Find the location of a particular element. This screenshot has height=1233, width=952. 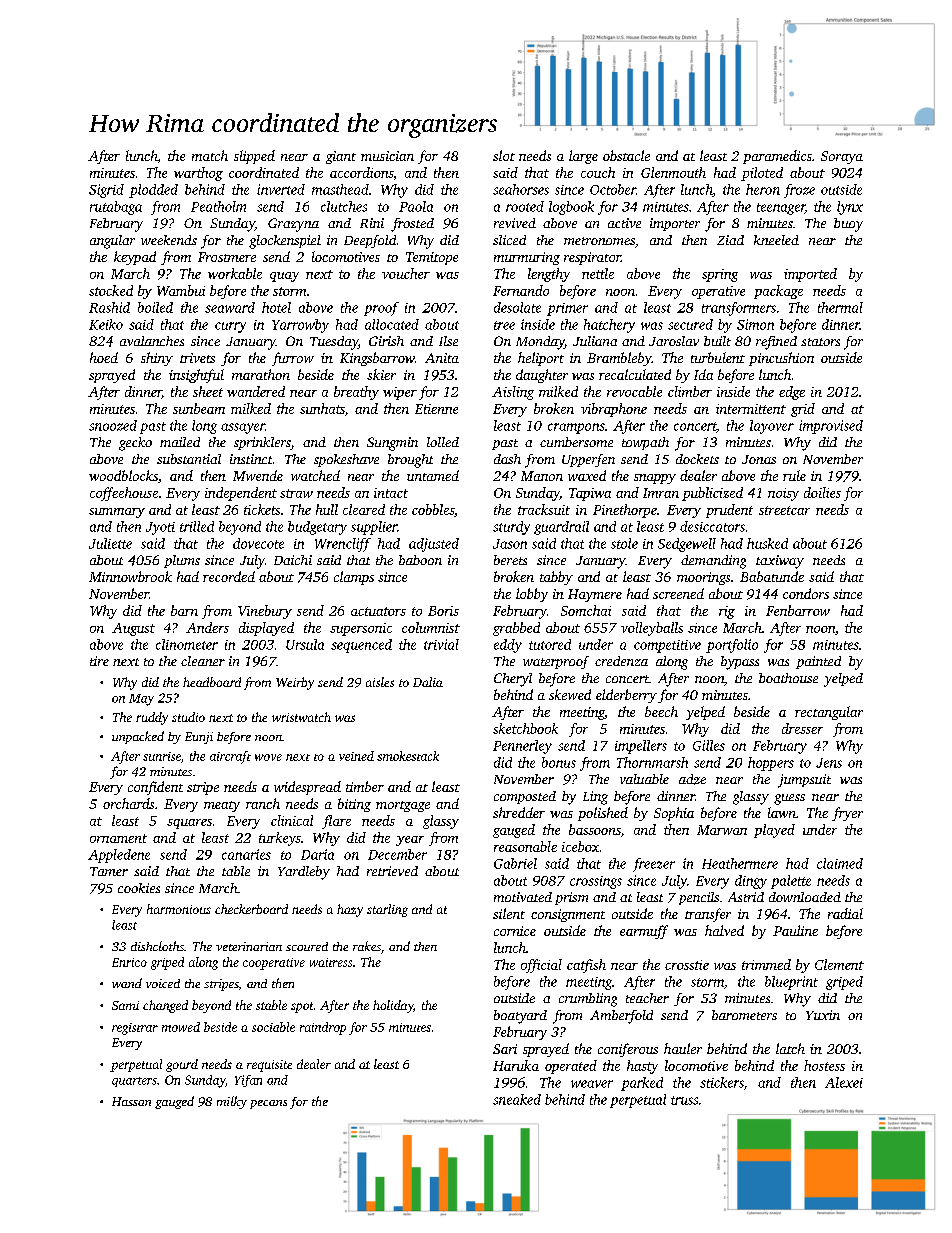

weekends is located at coordinates (169, 240).
